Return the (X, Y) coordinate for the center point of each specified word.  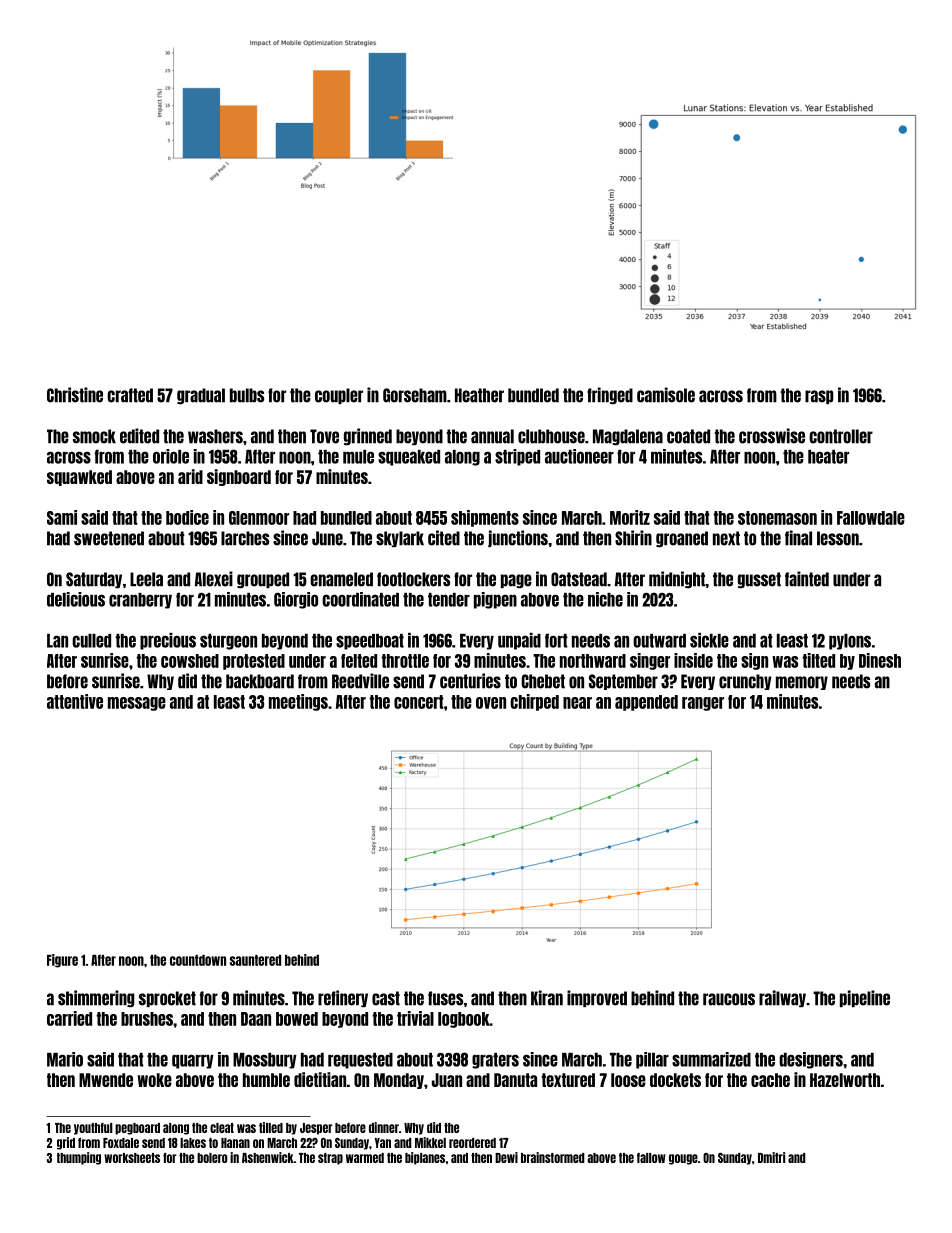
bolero (212, 1158)
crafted (130, 395)
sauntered (255, 960)
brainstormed (553, 1157)
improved (597, 998)
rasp (819, 397)
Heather (479, 395)
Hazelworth (845, 1080)
